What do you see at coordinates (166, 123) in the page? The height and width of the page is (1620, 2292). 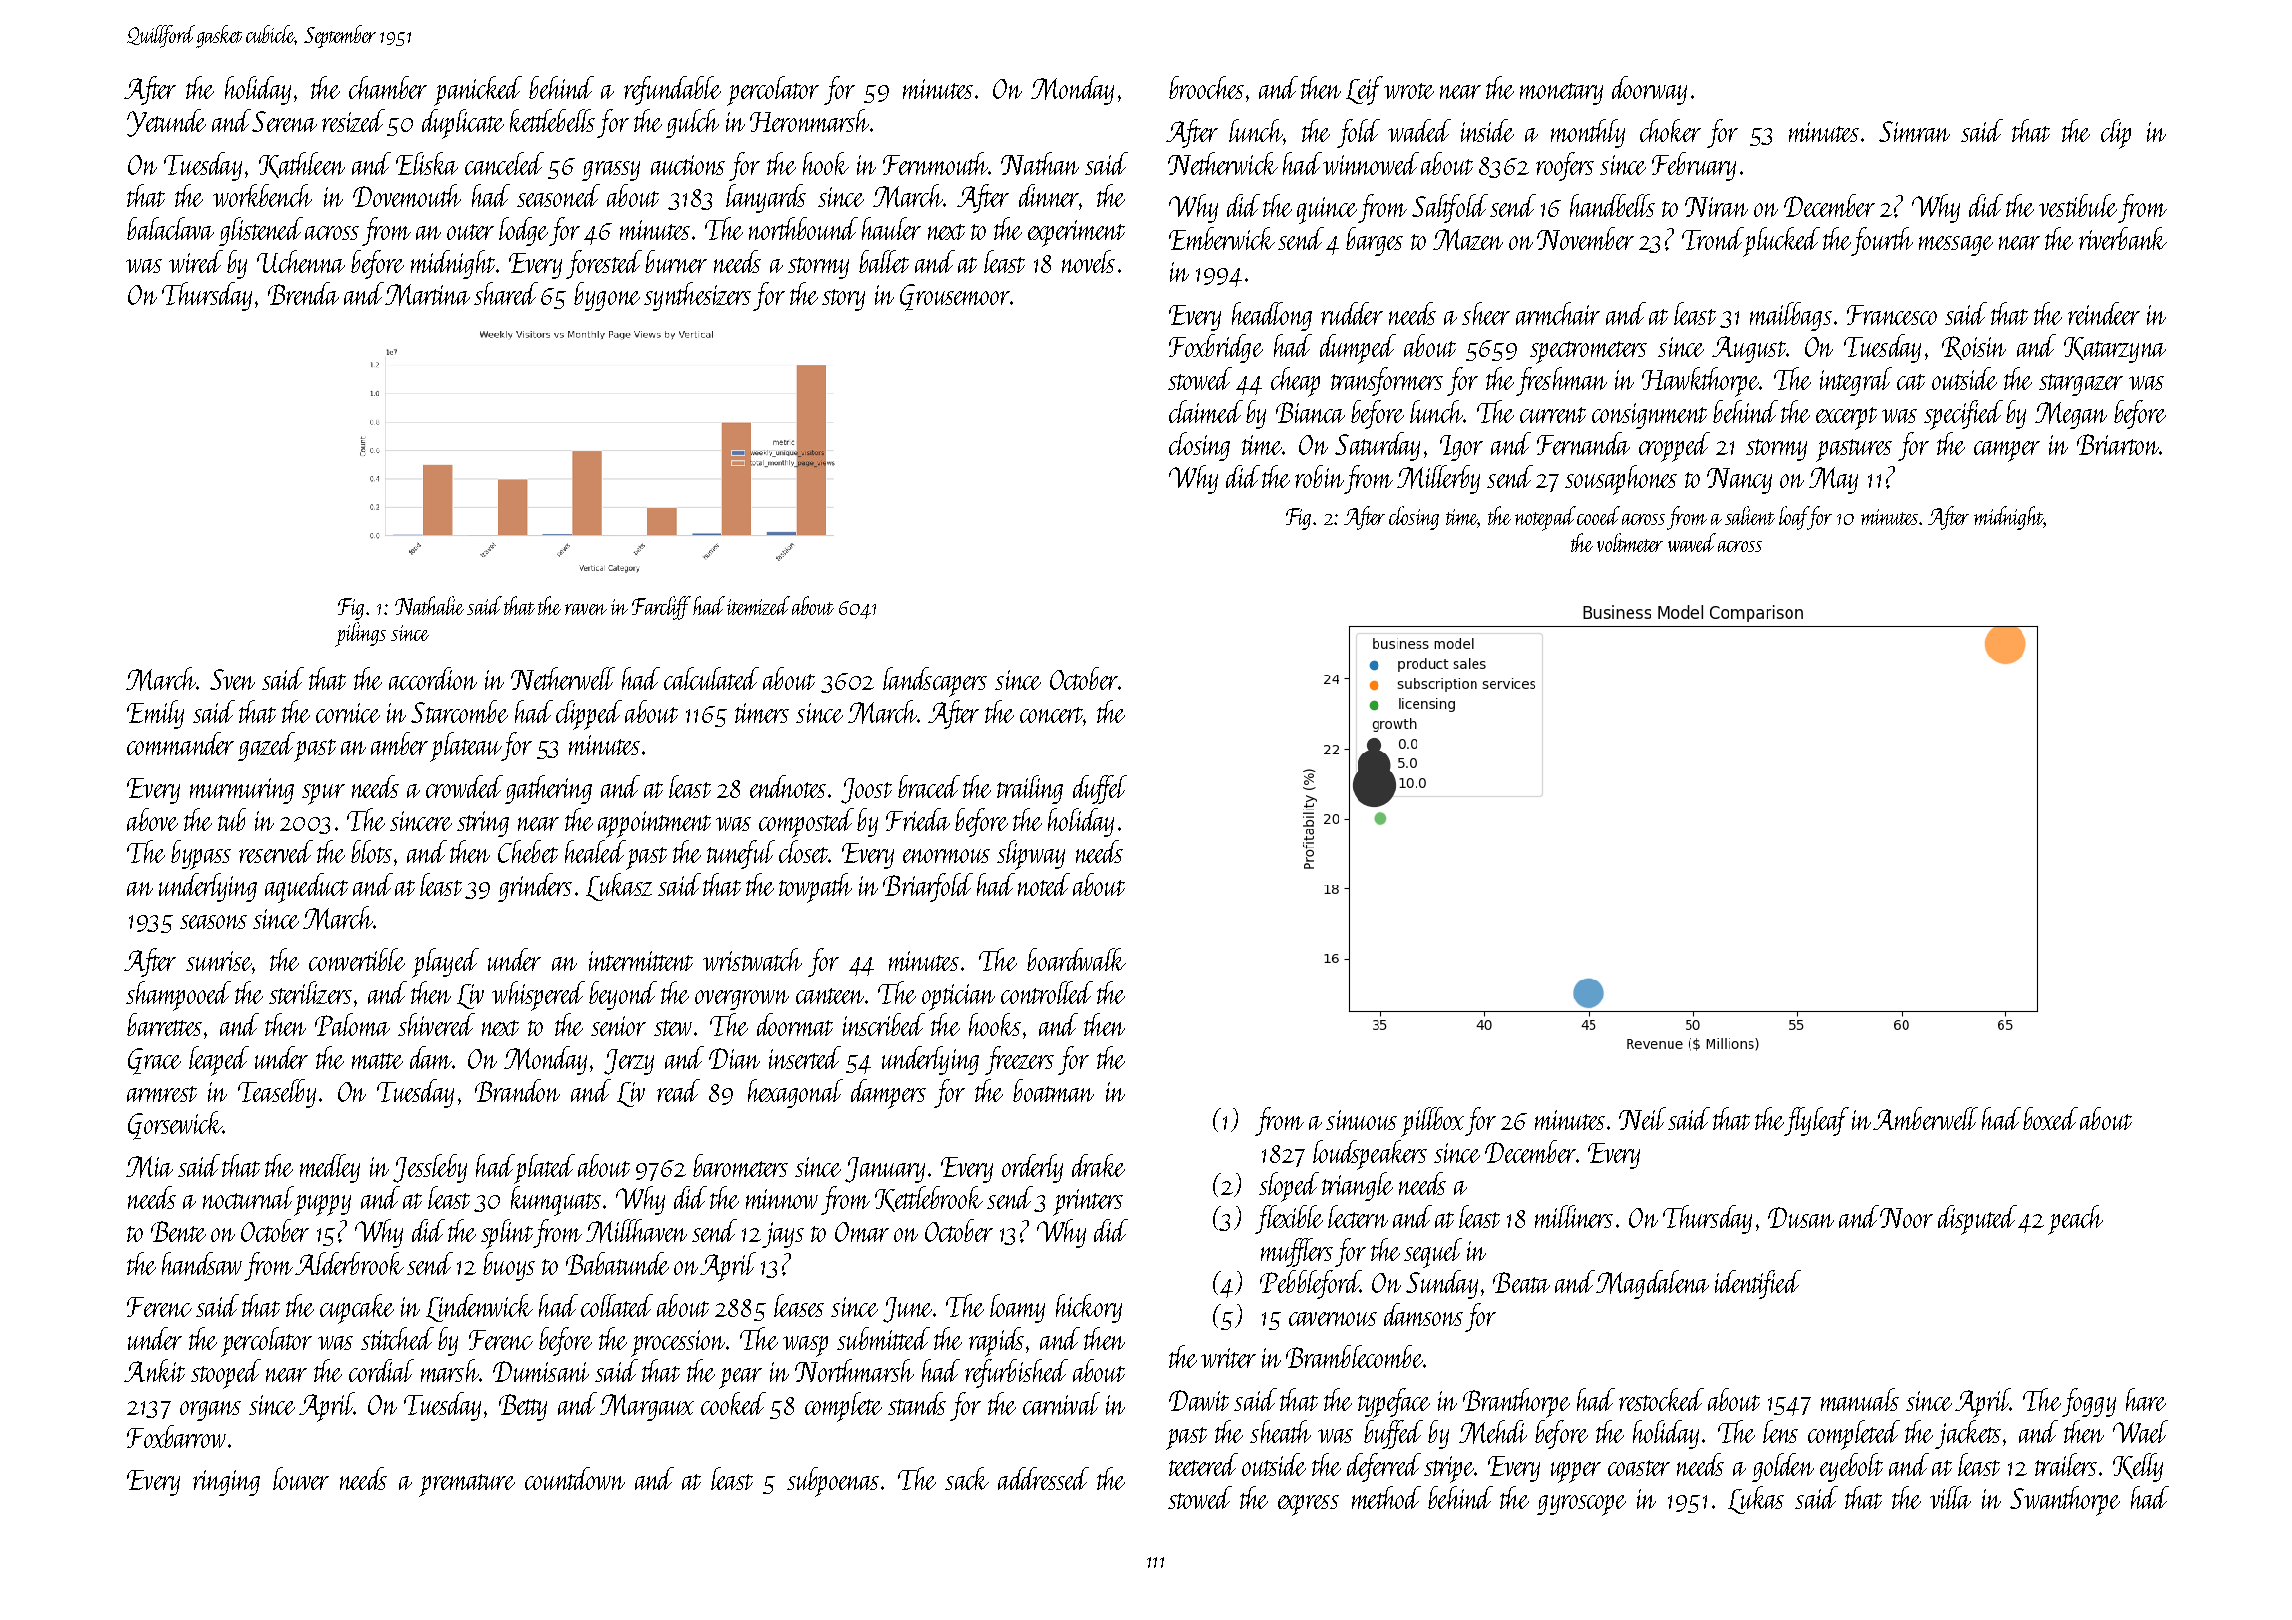 I see `Yetunde` at bounding box center [166, 123].
